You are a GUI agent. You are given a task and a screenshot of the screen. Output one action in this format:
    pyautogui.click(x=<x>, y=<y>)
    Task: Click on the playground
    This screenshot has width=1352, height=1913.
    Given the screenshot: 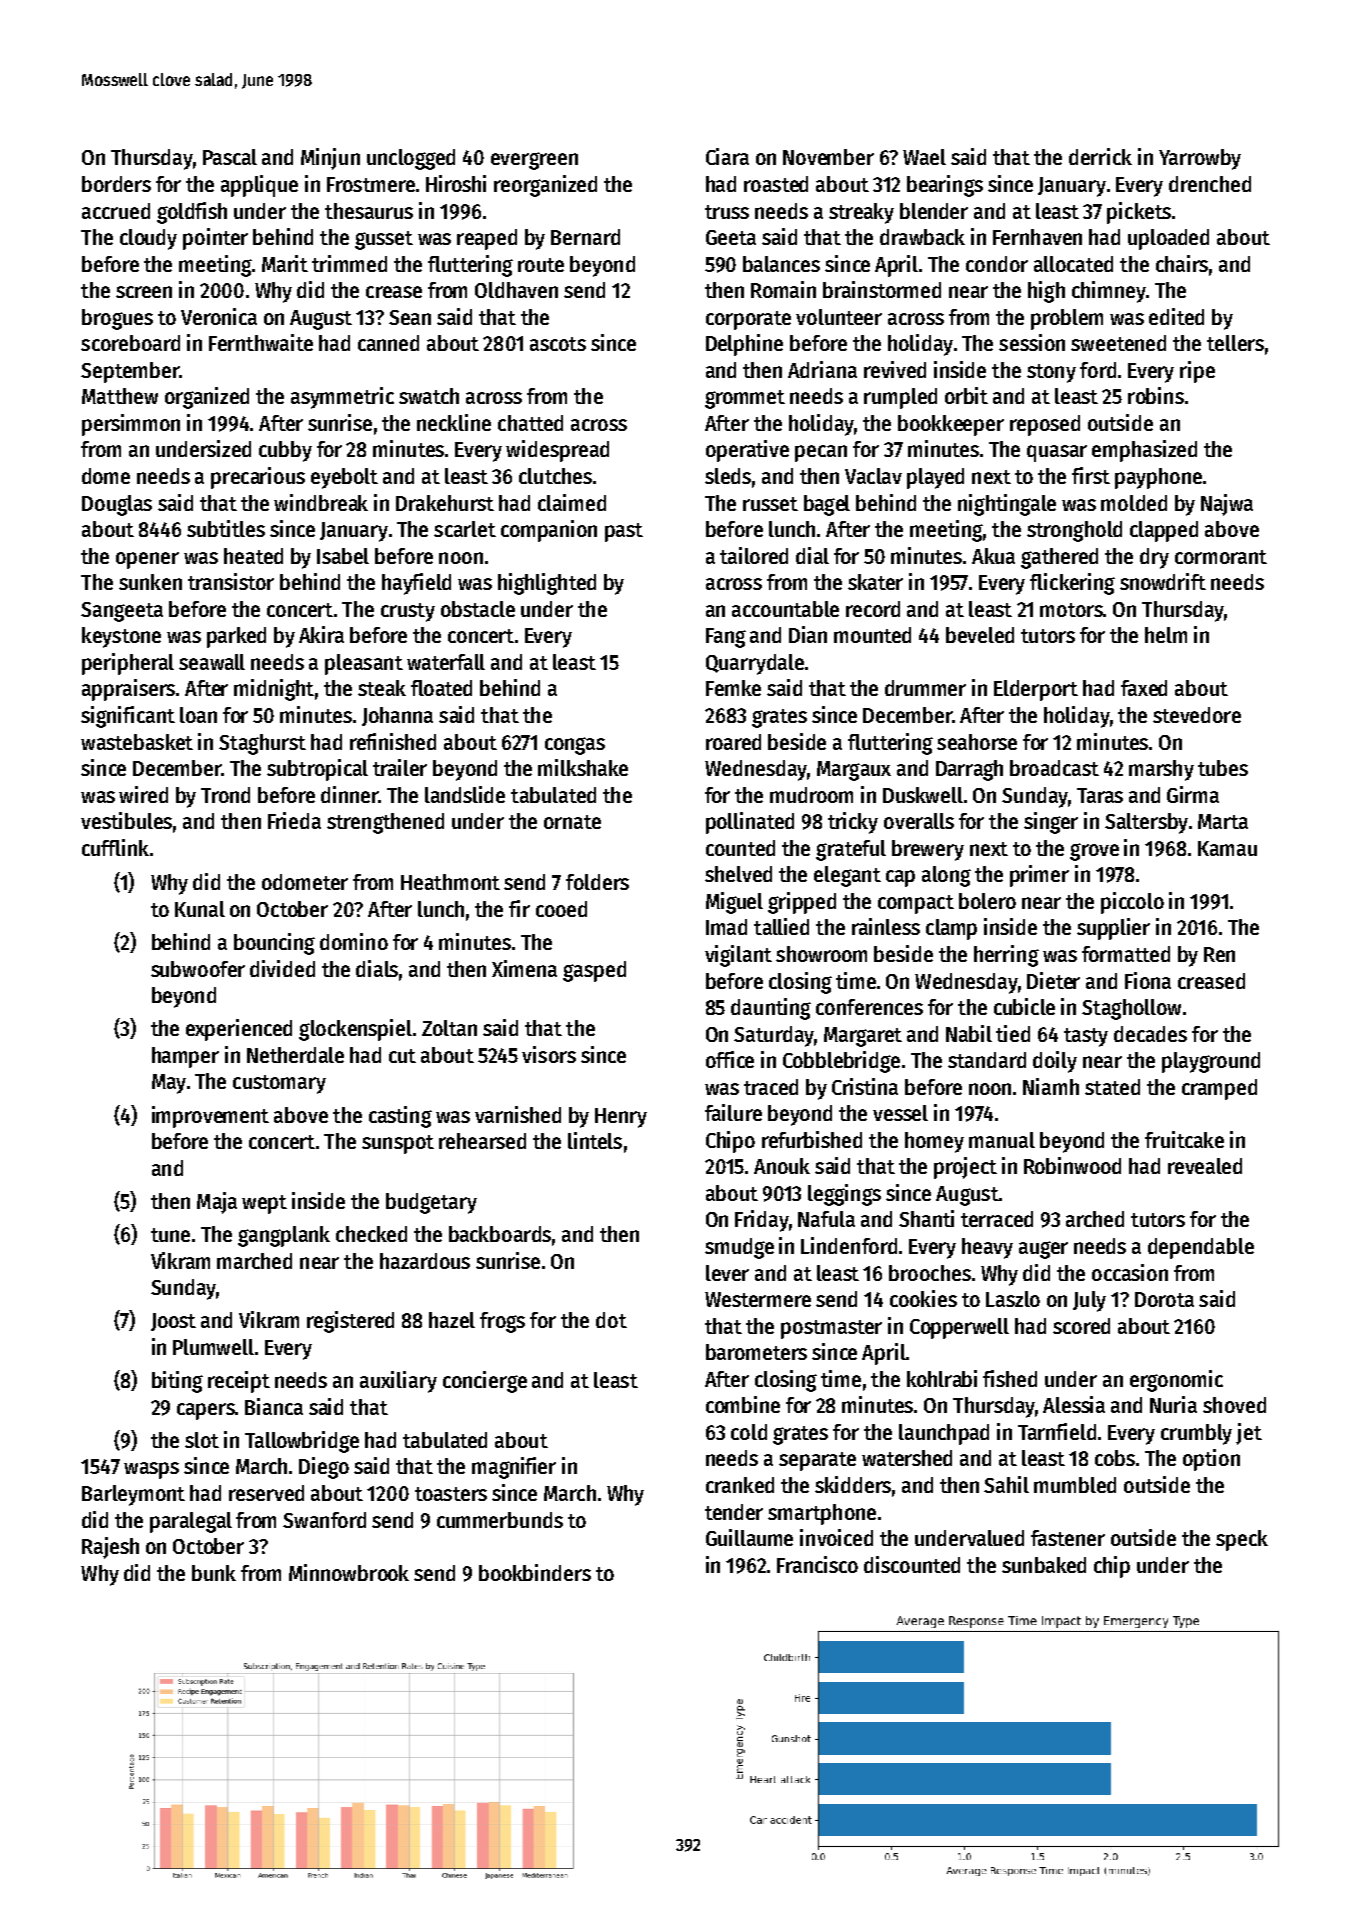 What is the action you would take?
    pyautogui.click(x=1211, y=1062)
